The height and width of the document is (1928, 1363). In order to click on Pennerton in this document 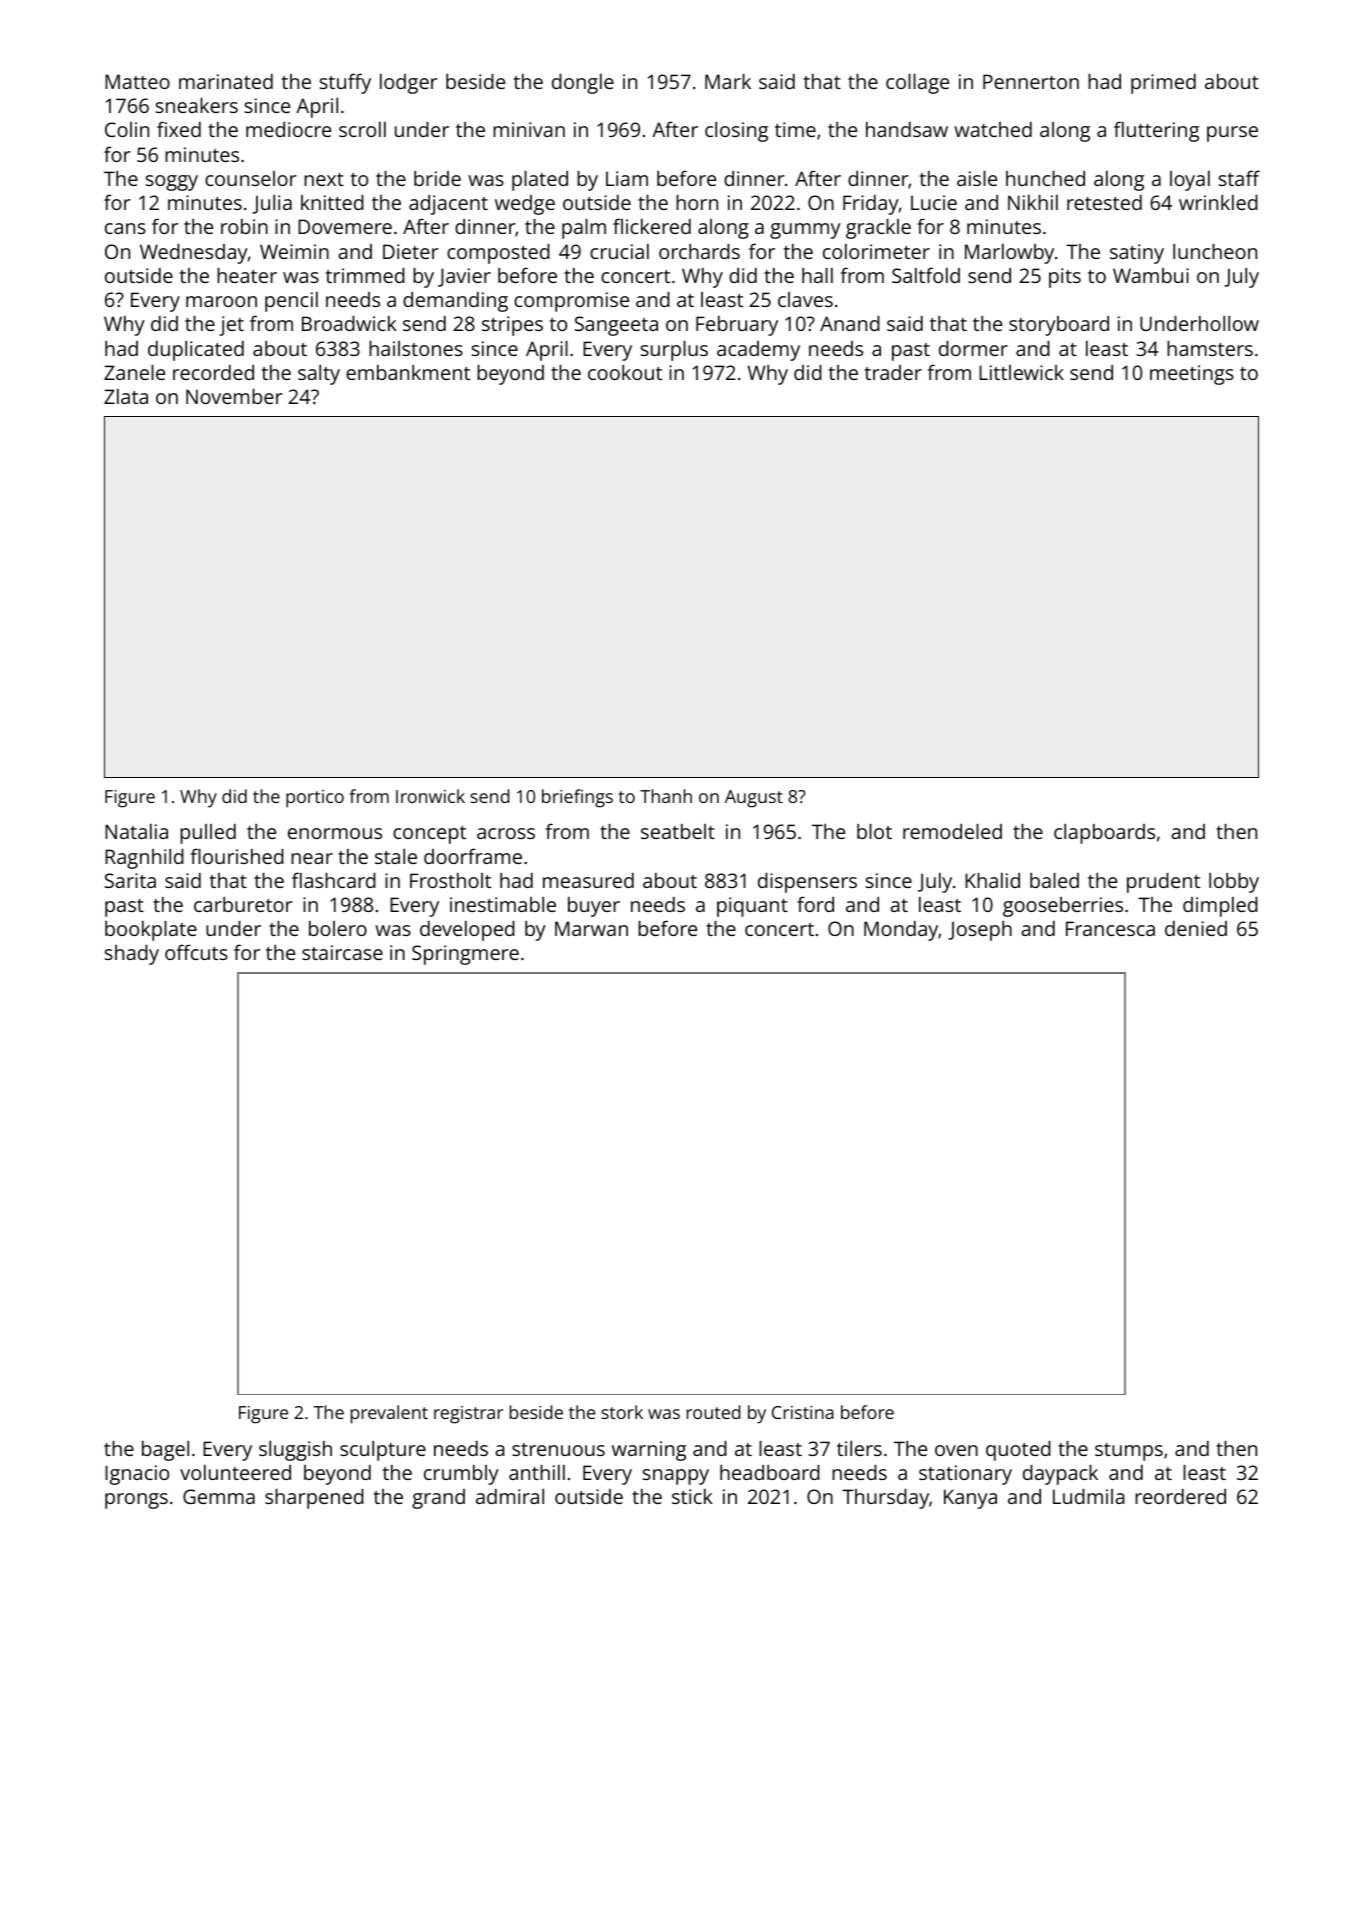, I will do `click(1031, 81)`.
